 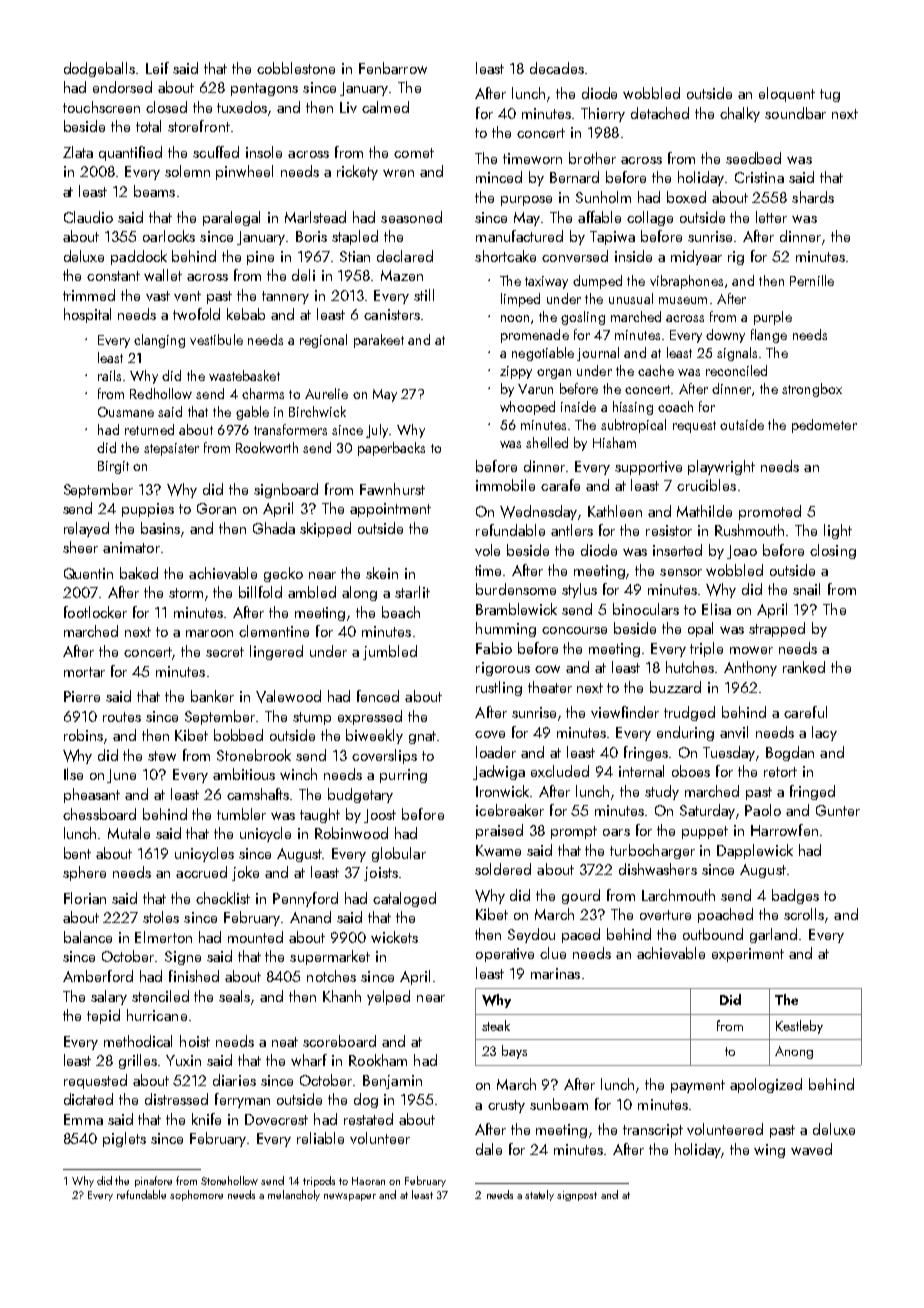 I want to click on sophomore, so click(x=196, y=1195).
